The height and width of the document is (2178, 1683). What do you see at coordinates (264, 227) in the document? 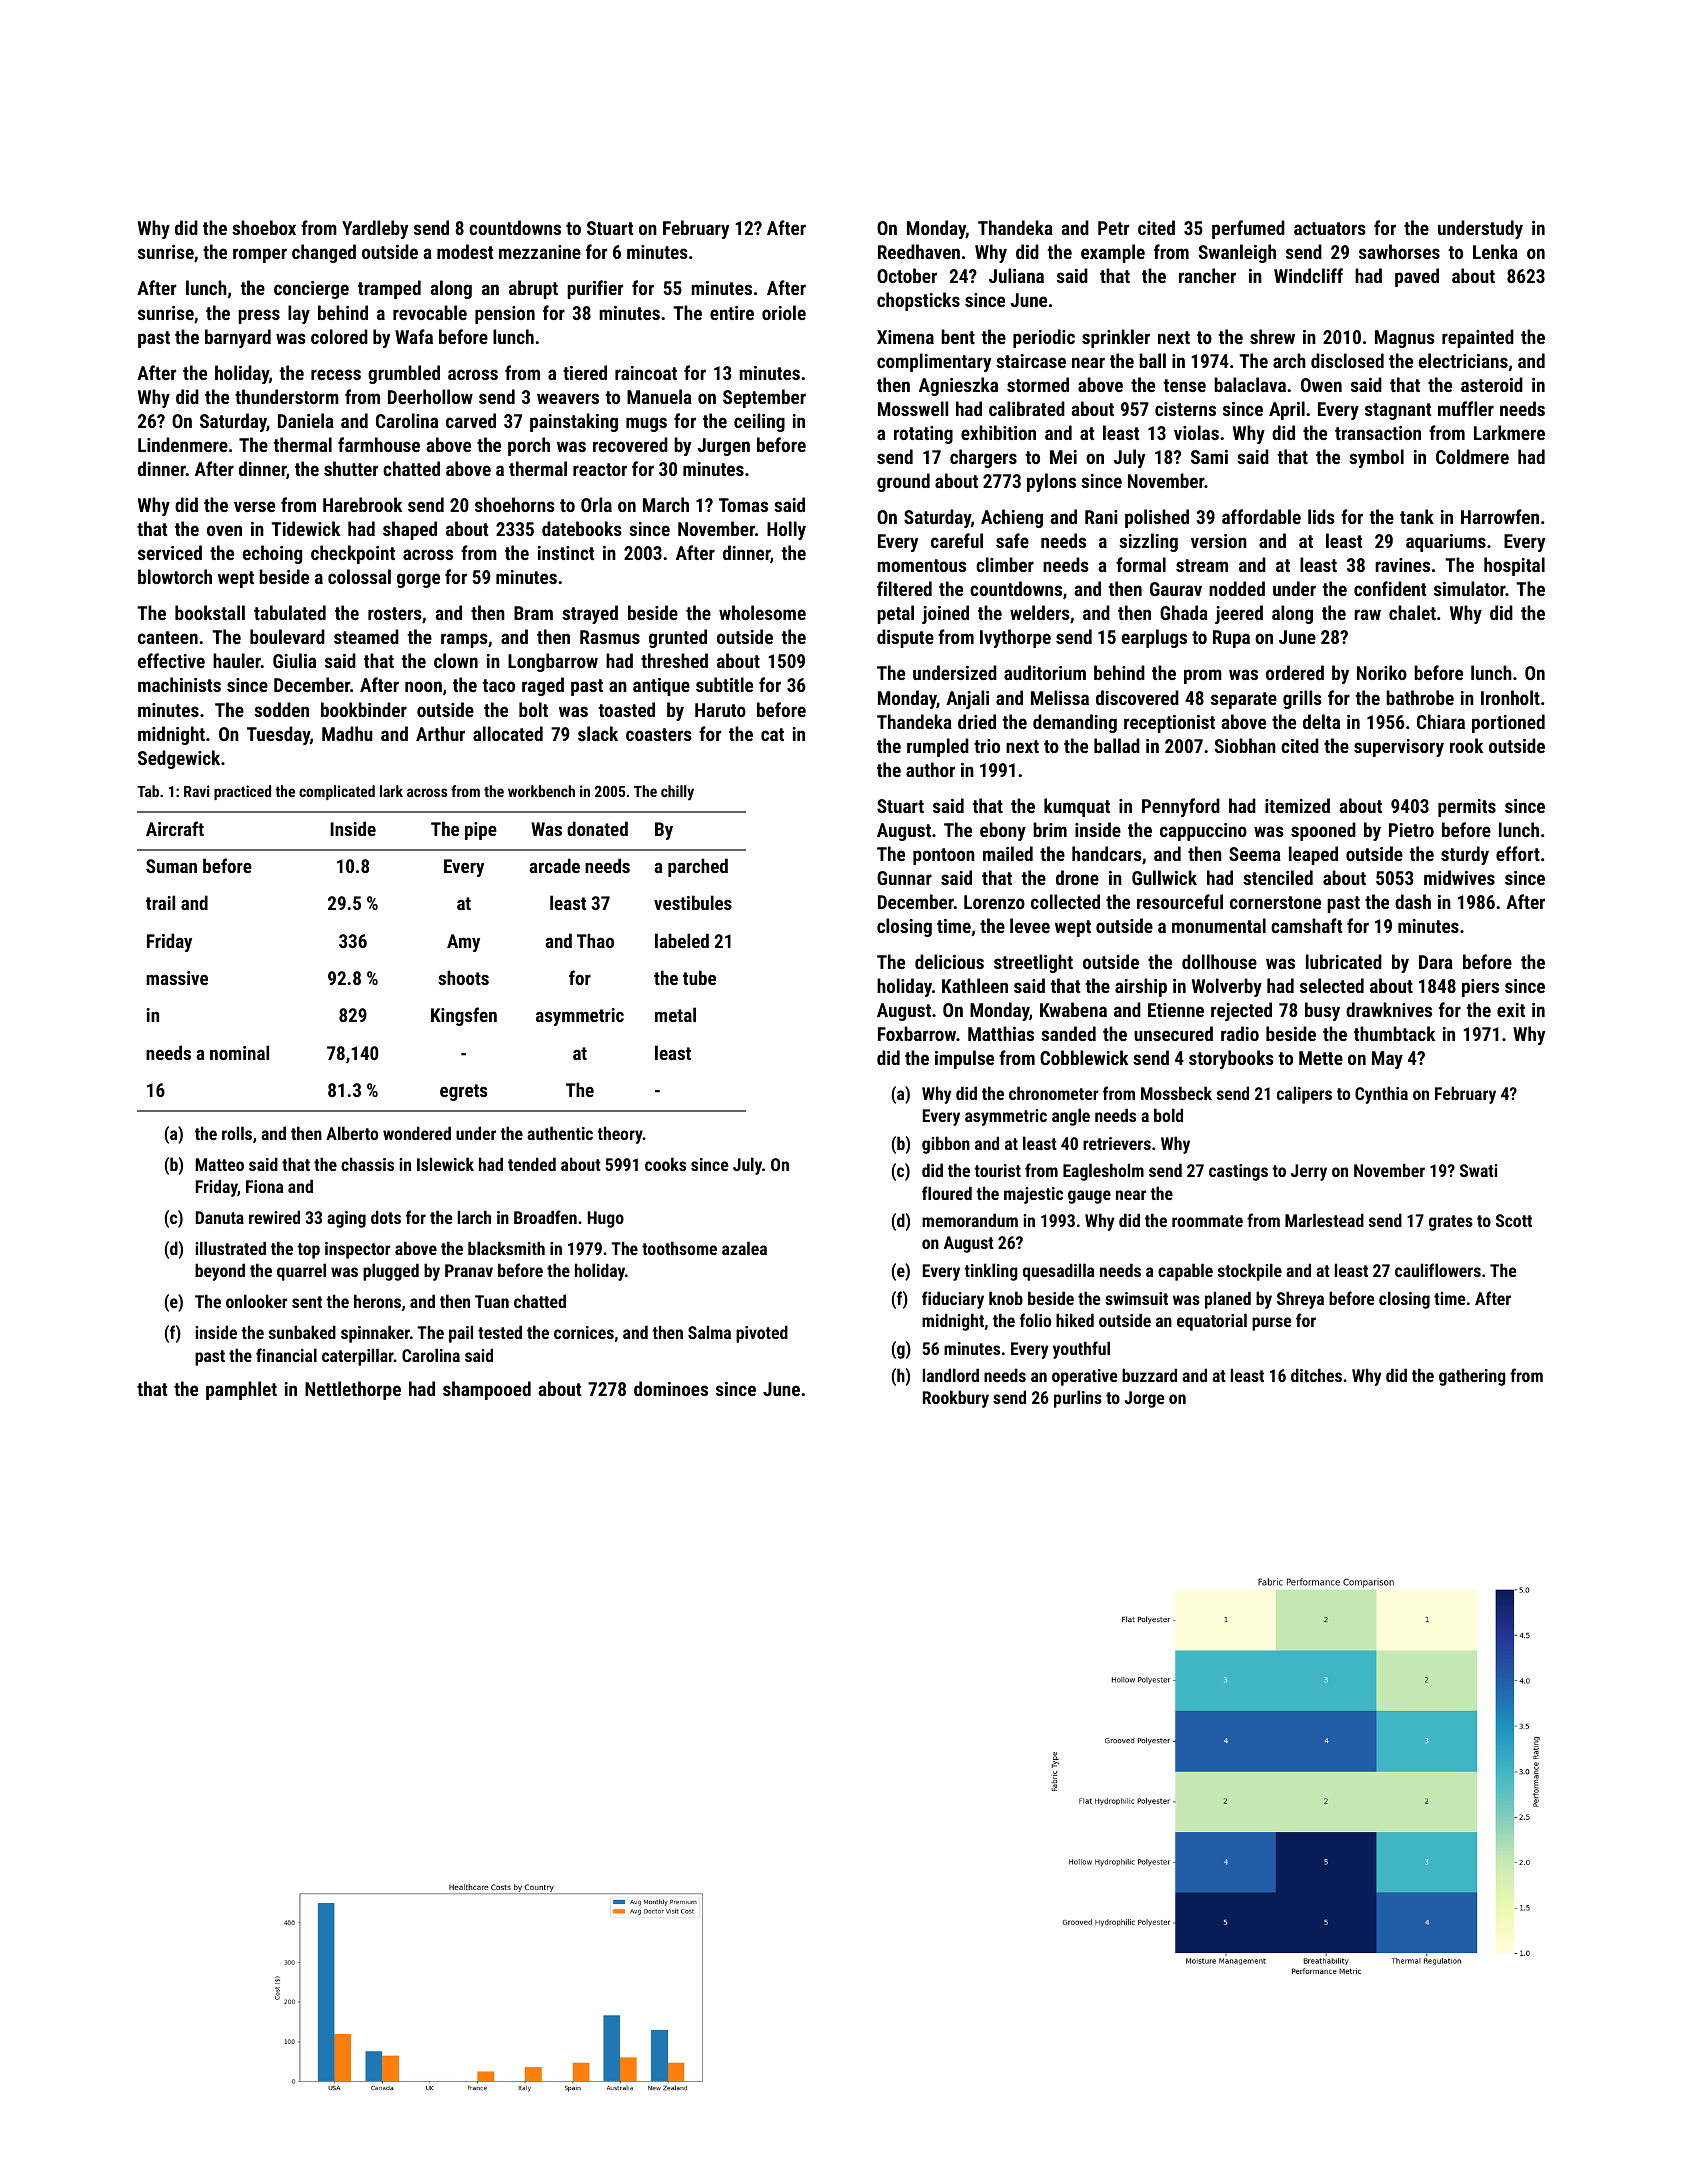
I see `shoebox` at bounding box center [264, 227].
